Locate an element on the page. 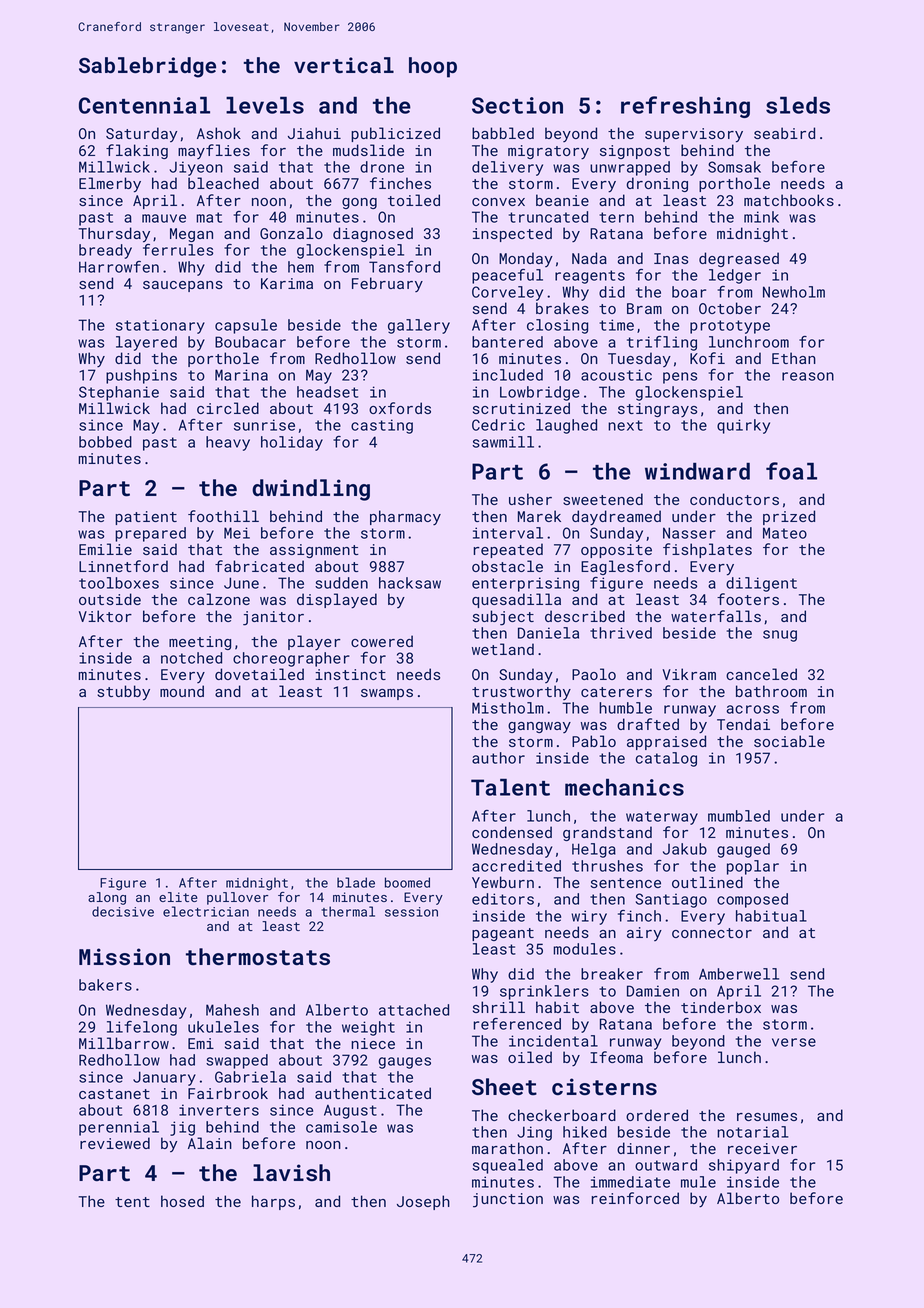  attached is located at coordinates (414, 1010).
